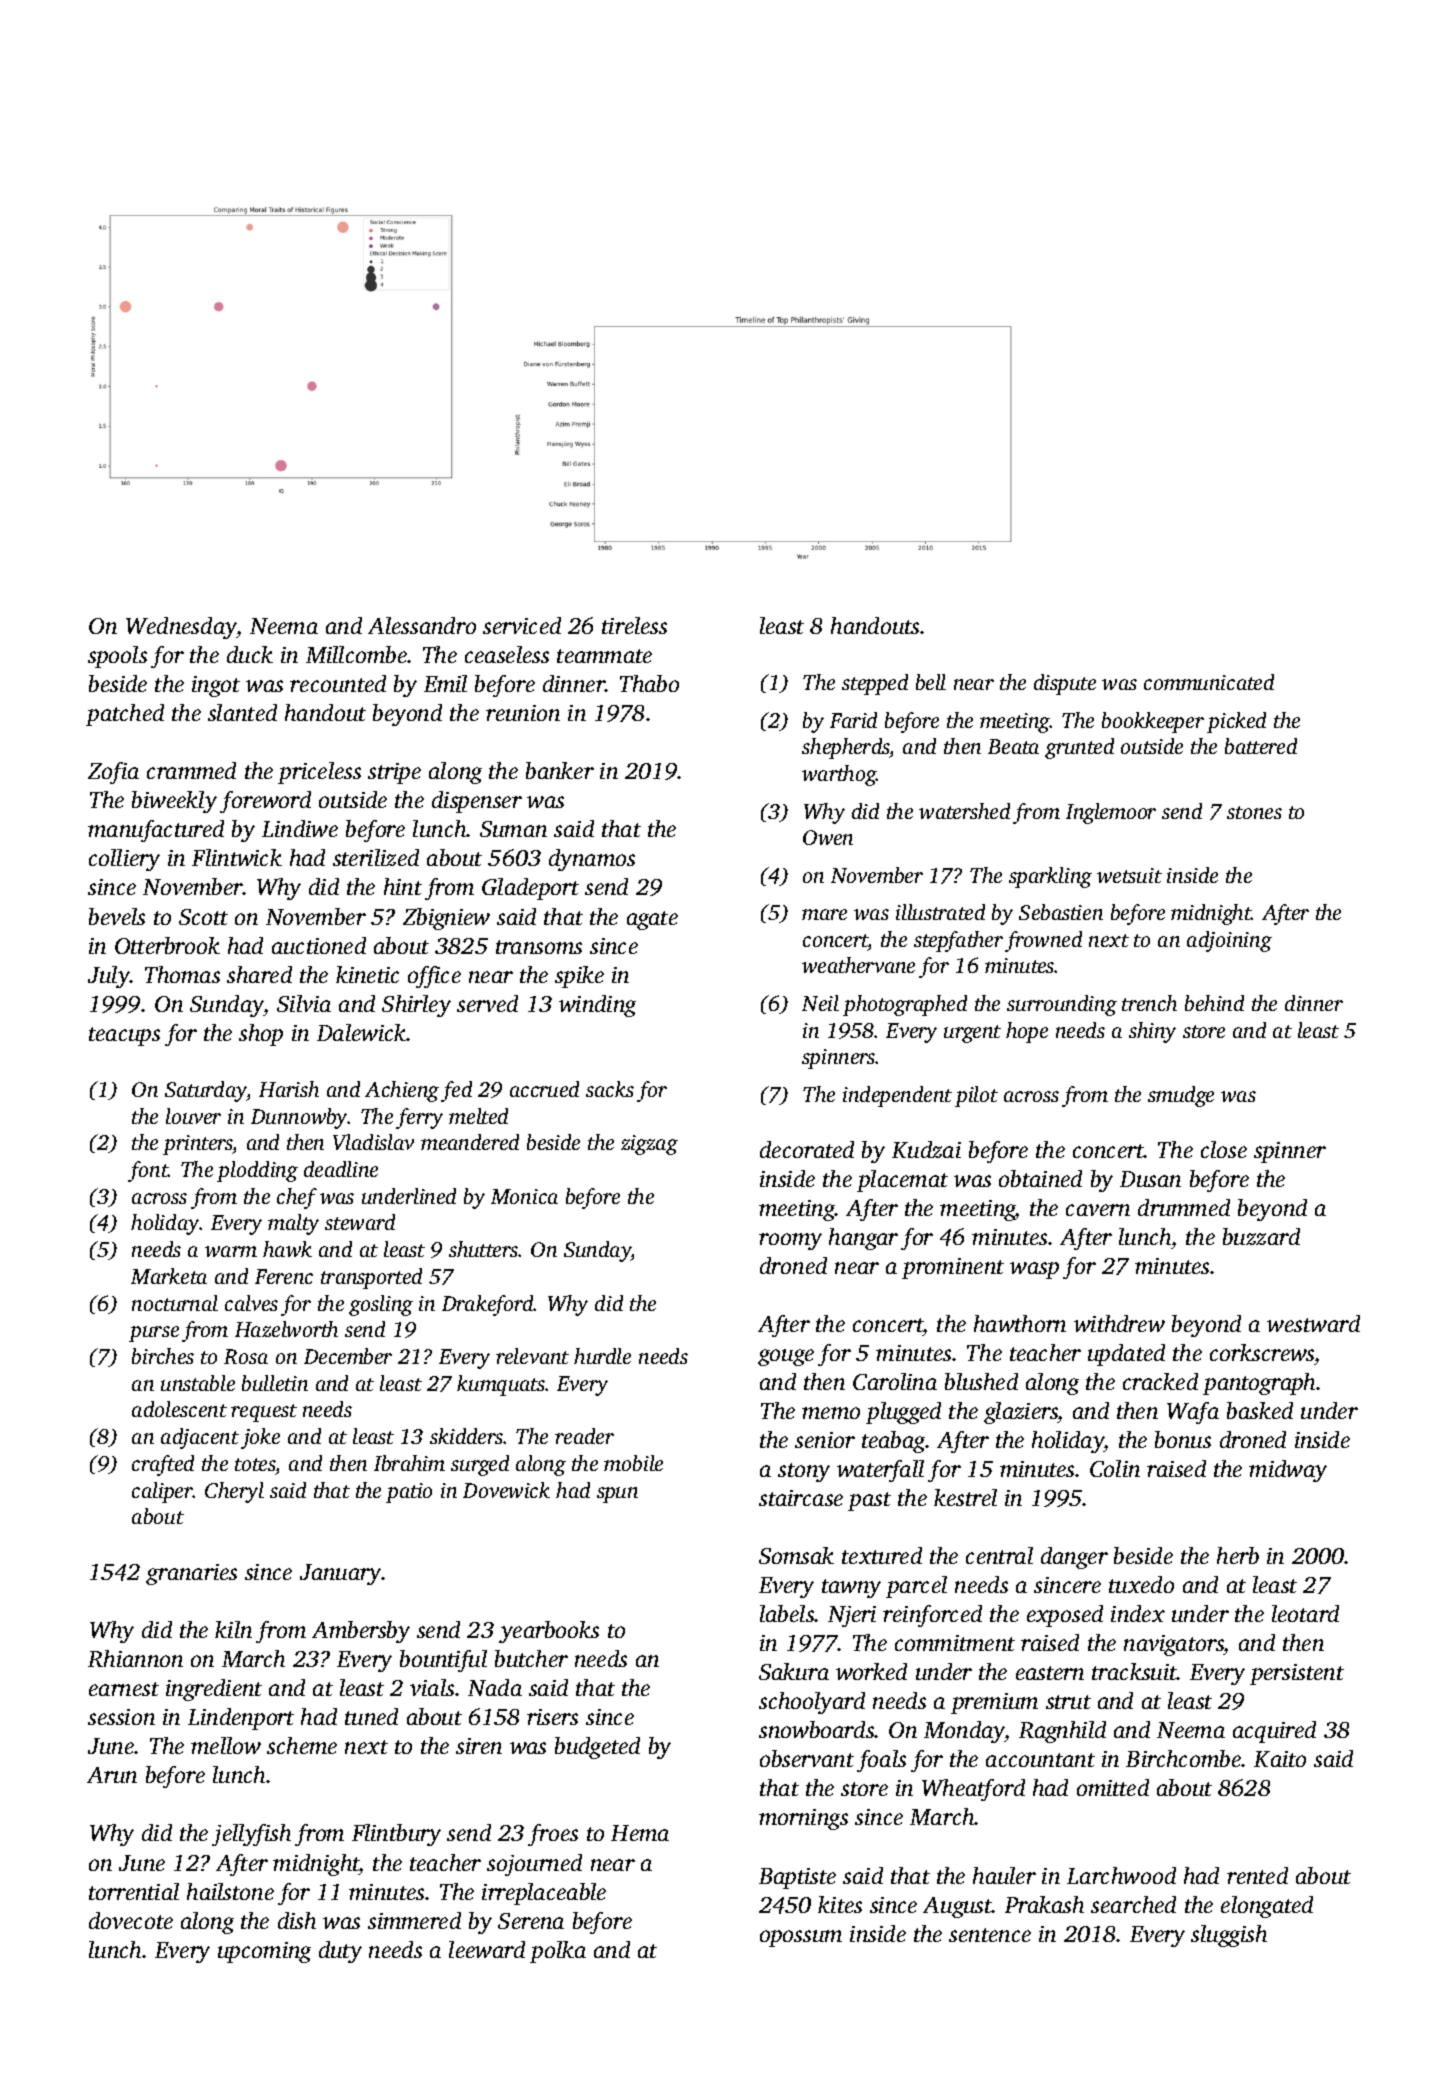 This screenshot has height=2100, width=1450. I want to click on jellyfish, so click(251, 1835).
